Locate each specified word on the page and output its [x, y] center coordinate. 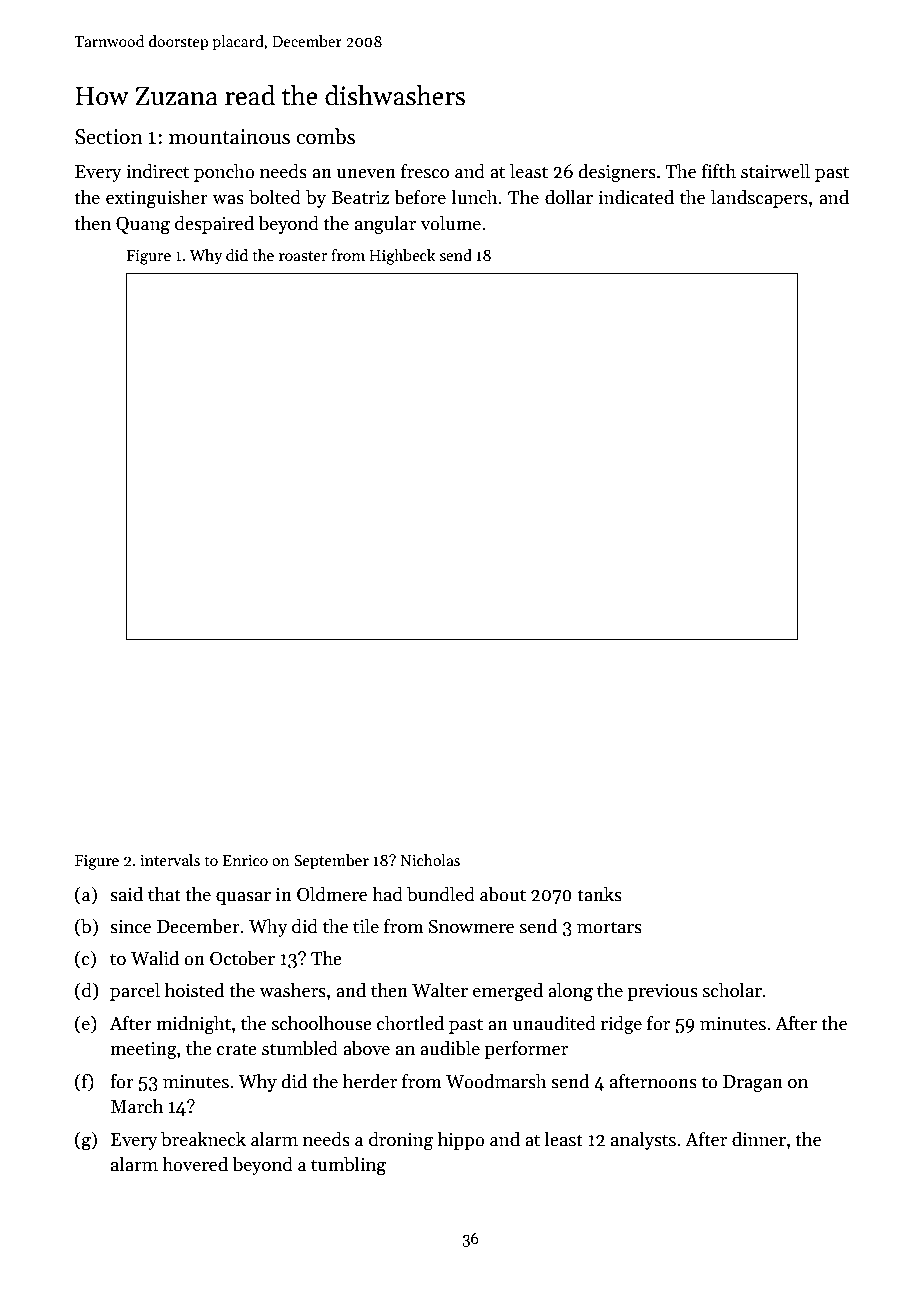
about [503, 894]
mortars [609, 927]
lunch [475, 197]
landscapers [759, 199]
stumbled [300, 1048]
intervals [170, 860]
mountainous [229, 137]
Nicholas [430, 860]
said [126, 894]
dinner [759, 1139]
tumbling [348, 1166]
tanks [599, 894]
